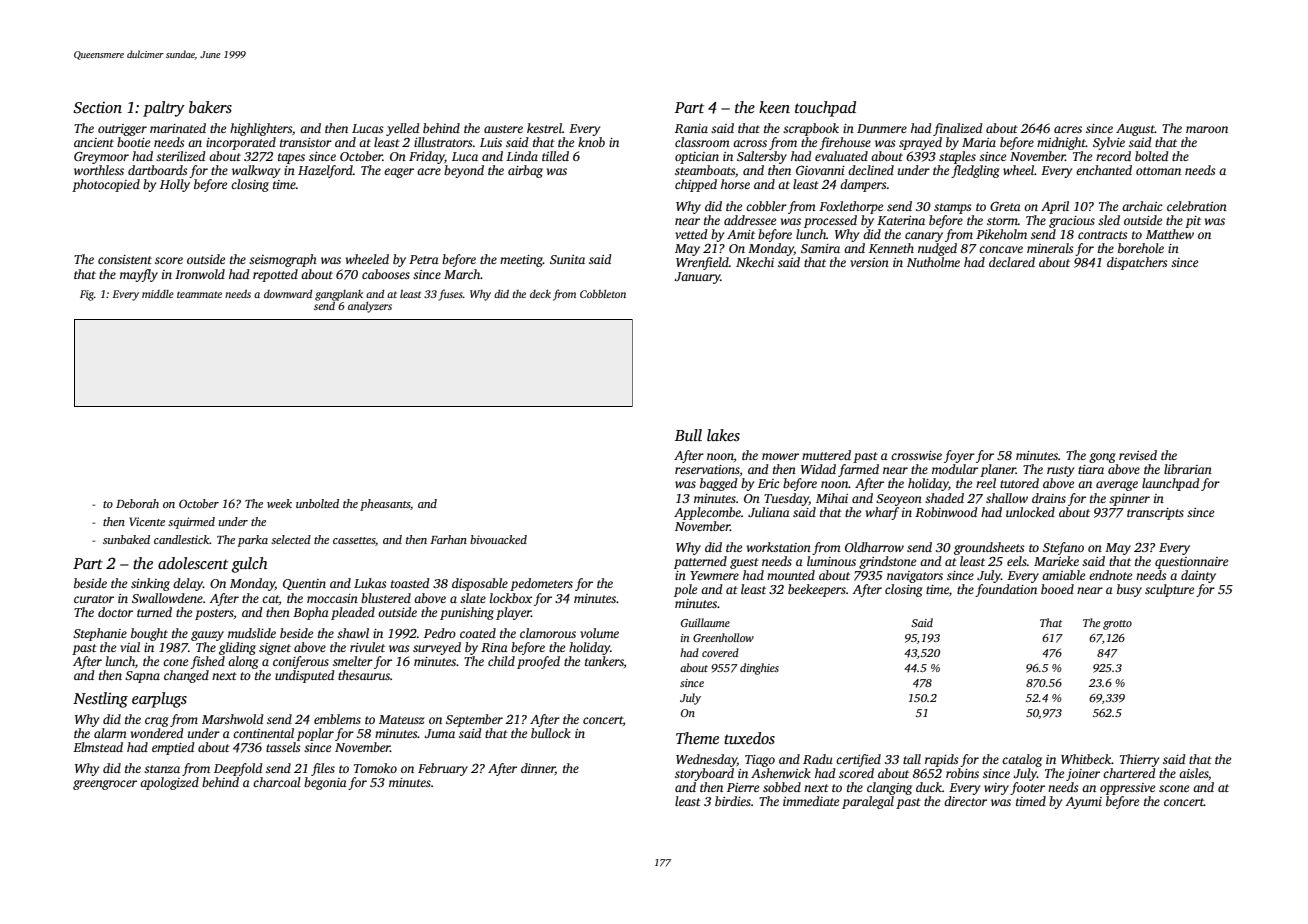  Describe the element at coordinates (723, 435) in the document. I see `lakes` at that location.
